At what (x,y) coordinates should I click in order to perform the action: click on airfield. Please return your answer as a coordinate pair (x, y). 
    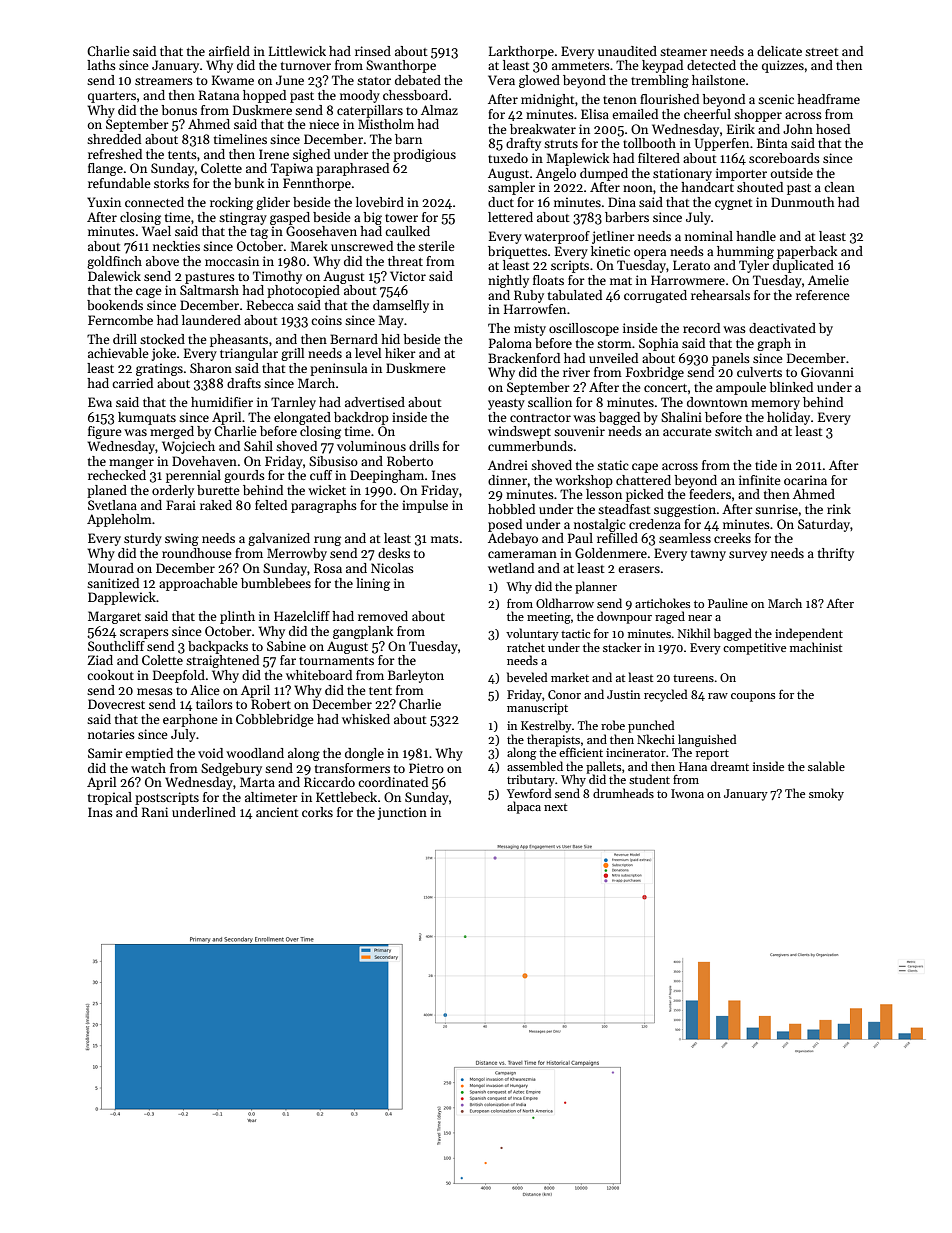
    Looking at the image, I should click on (229, 51).
